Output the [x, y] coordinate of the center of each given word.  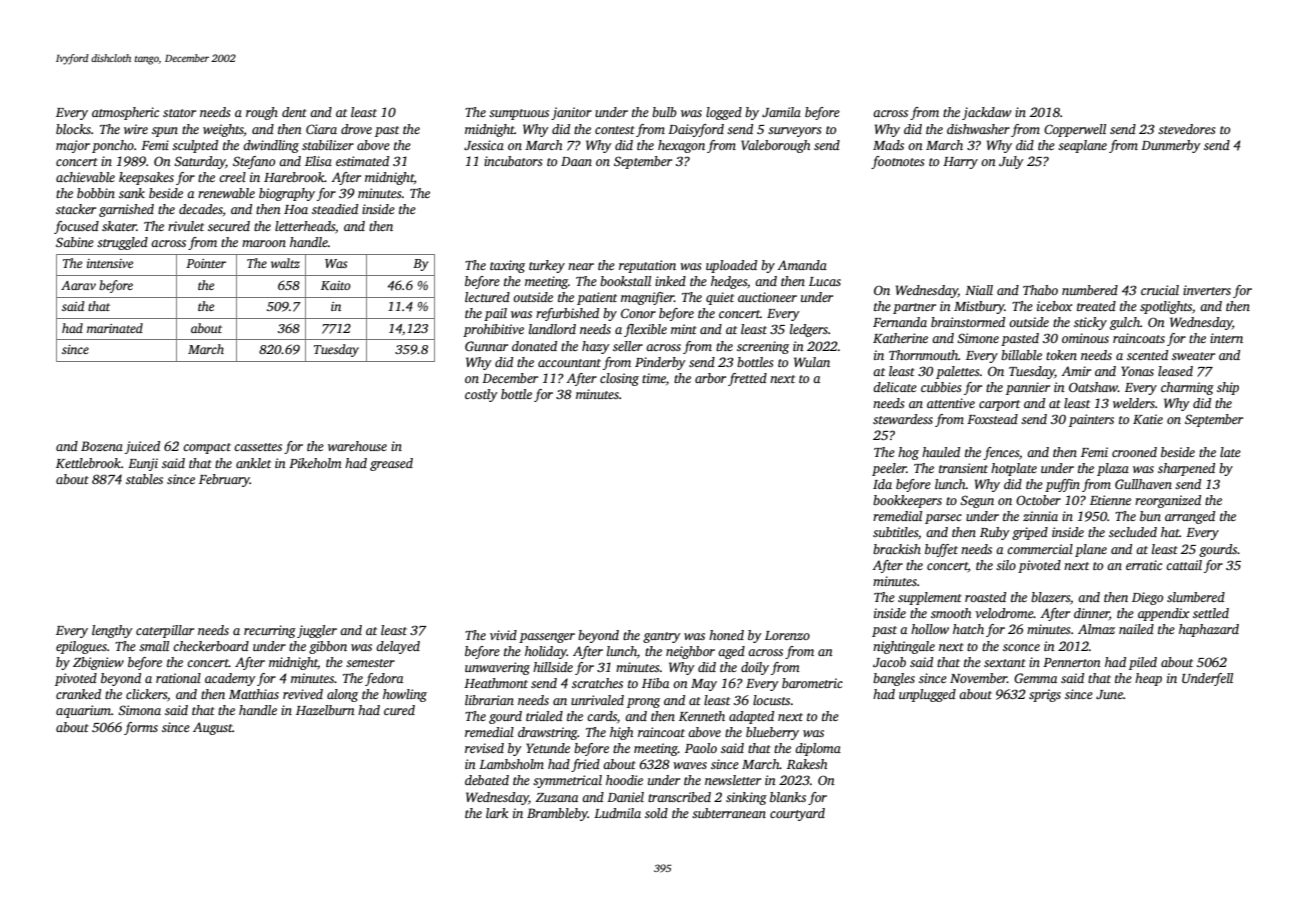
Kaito [336, 285]
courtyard [797, 814]
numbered [1090, 290]
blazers [1050, 597]
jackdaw [986, 113]
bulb [664, 112]
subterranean [729, 813]
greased [391, 464]
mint [684, 329]
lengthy [112, 631]
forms [141, 728]
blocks [73, 129]
